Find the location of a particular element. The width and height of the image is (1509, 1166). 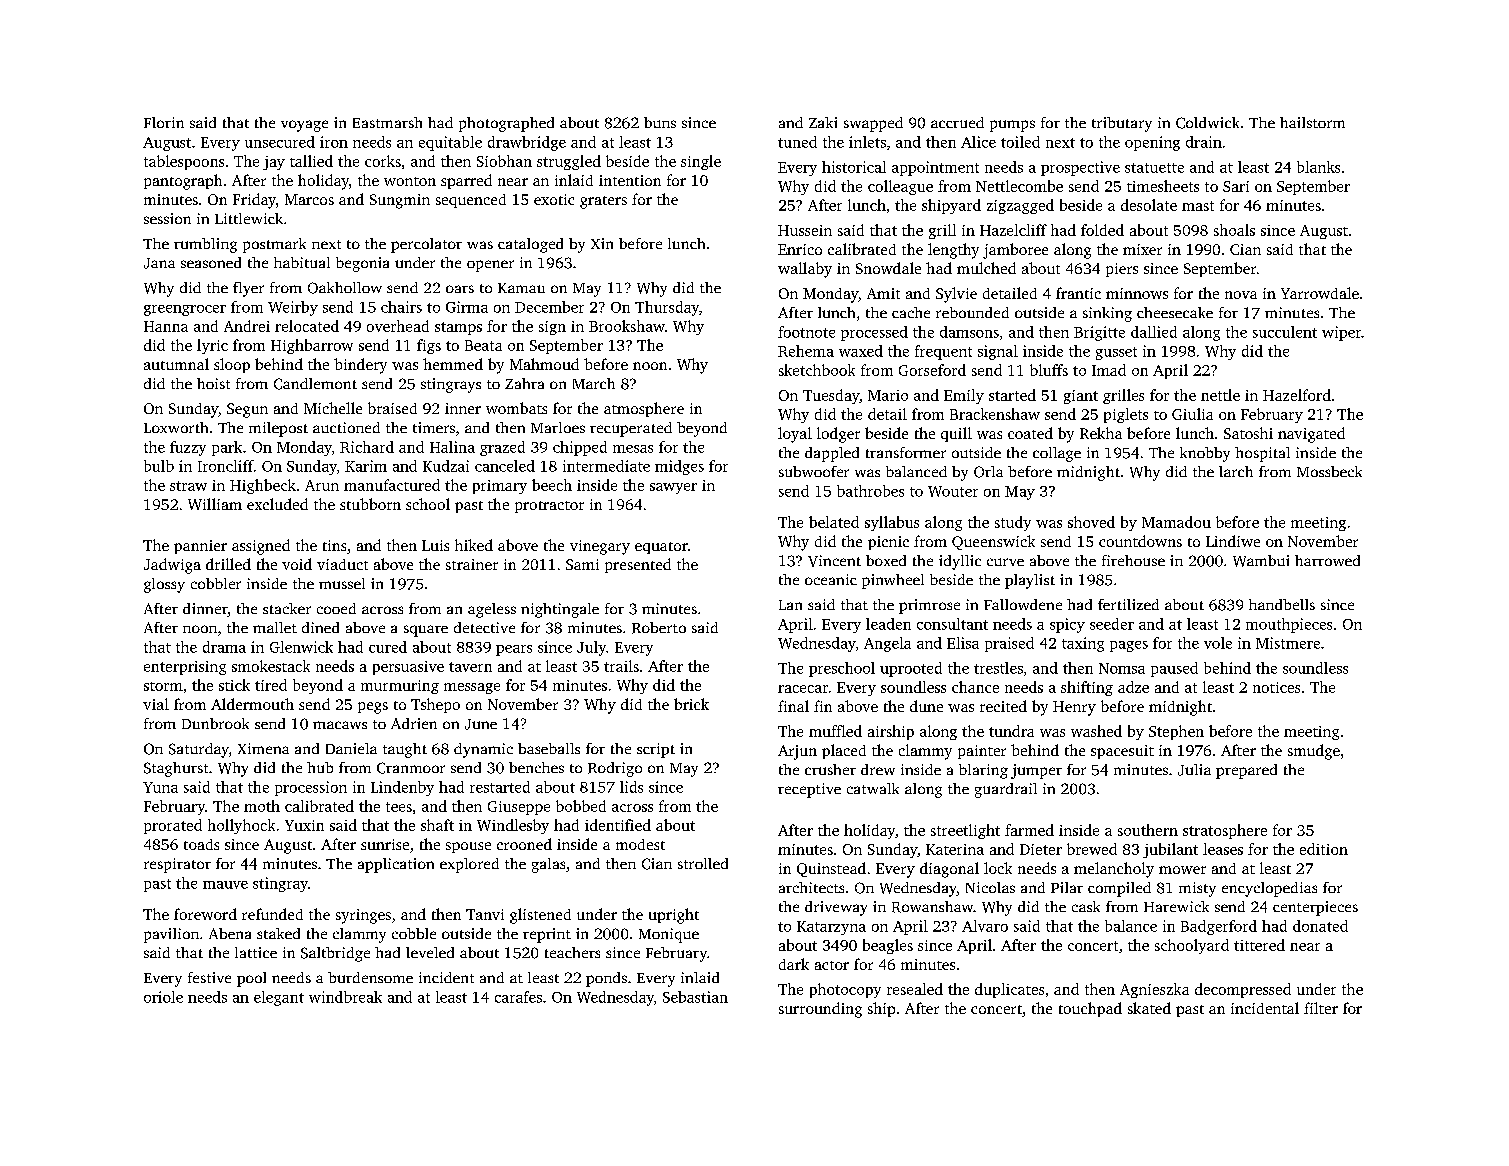

historical is located at coordinates (854, 167).
